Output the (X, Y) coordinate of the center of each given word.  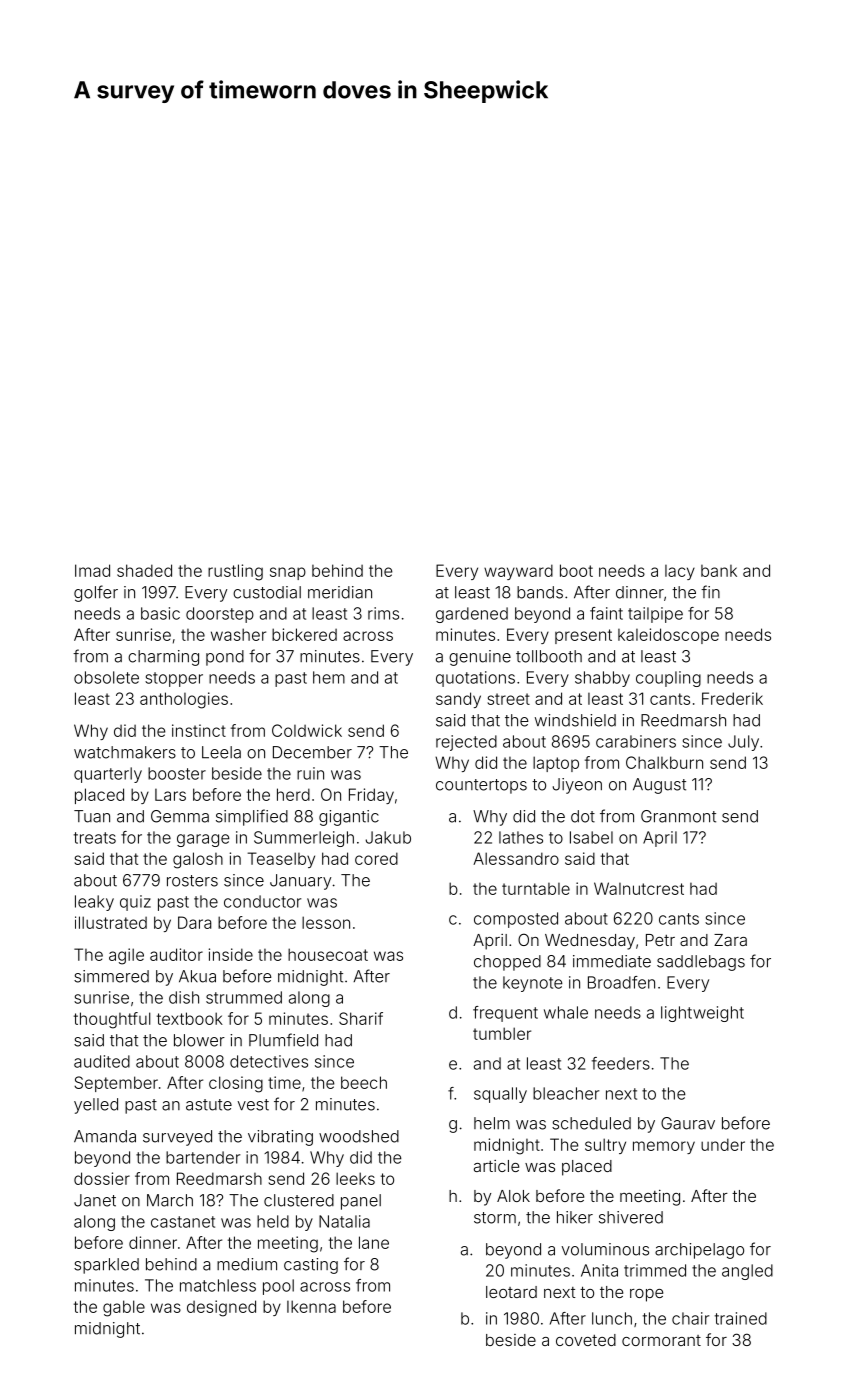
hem (329, 677)
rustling (235, 572)
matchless (218, 1285)
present (583, 636)
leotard (511, 1292)
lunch (612, 1318)
